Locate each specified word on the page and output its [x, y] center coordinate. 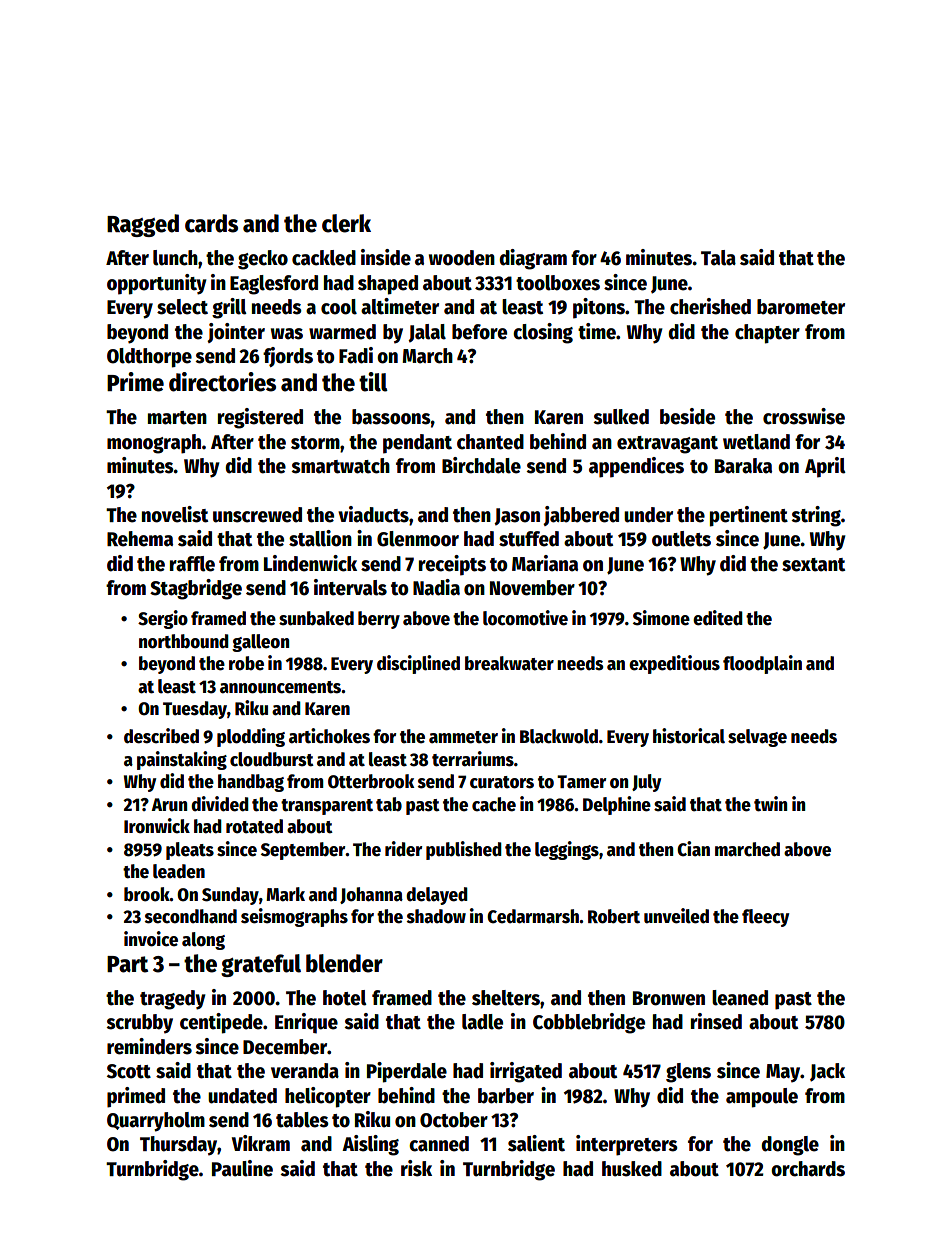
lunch [175, 258]
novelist [175, 514]
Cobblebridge [589, 1023]
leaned [740, 998]
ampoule [762, 1098]
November [532, 588]
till [373, 382]
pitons [599, 308]
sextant [813, 565]
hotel [345, 998]
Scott [129, 1071]
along [203, 941]
